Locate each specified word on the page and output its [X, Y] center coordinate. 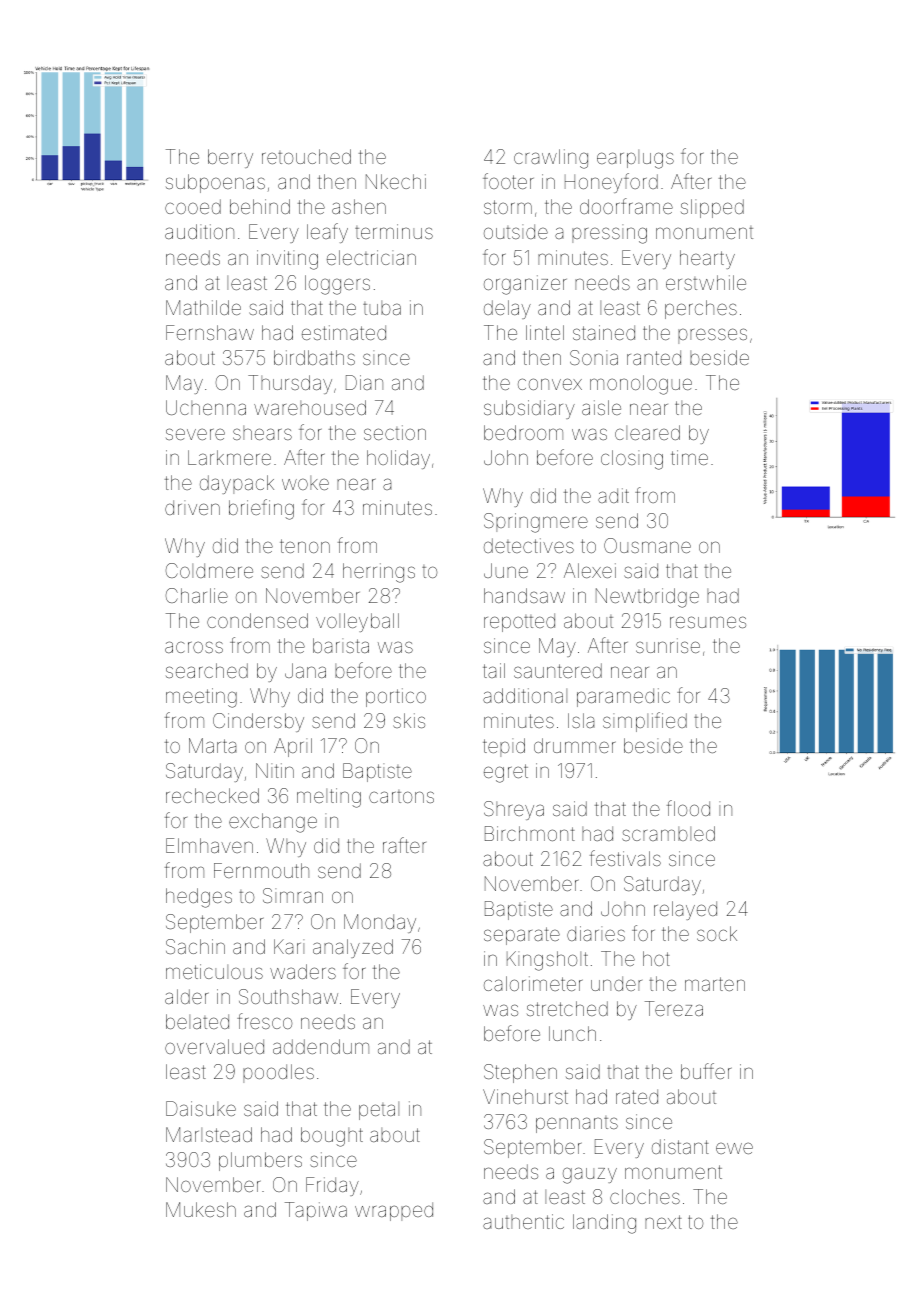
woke [305, 483]
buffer [706, 1071]
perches [701, 309]
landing [604, 1224]
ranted [654, 357]
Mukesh [201, 1209]
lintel [545, 332]
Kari [289, 946]
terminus [394, 231]
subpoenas [215, 183]
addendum [321, 1046]
